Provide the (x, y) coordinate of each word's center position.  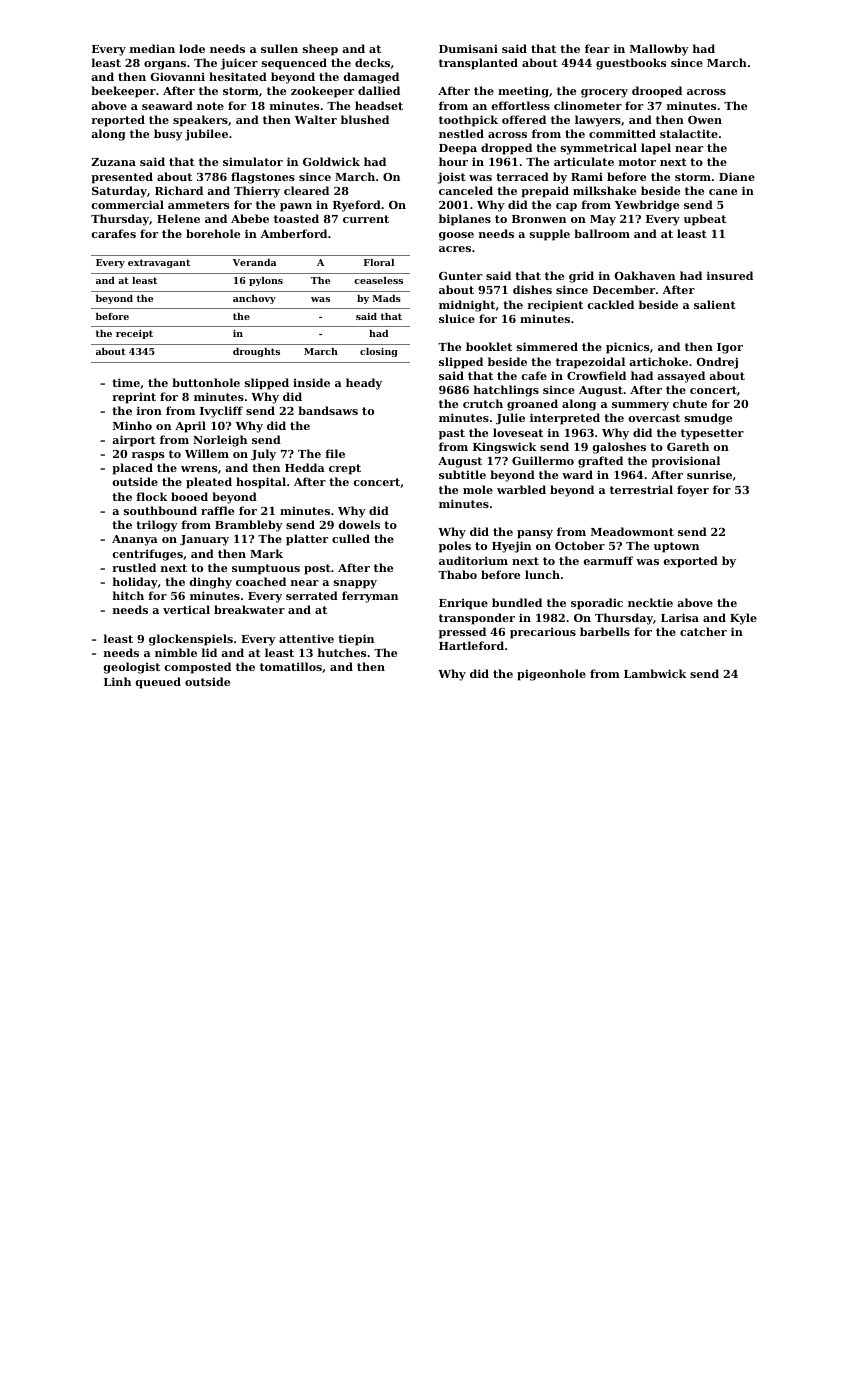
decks (372, 62)
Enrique (463, 604)
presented (122, 178)
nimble (176, 652)
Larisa (680, 617)
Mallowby (659, 50)
